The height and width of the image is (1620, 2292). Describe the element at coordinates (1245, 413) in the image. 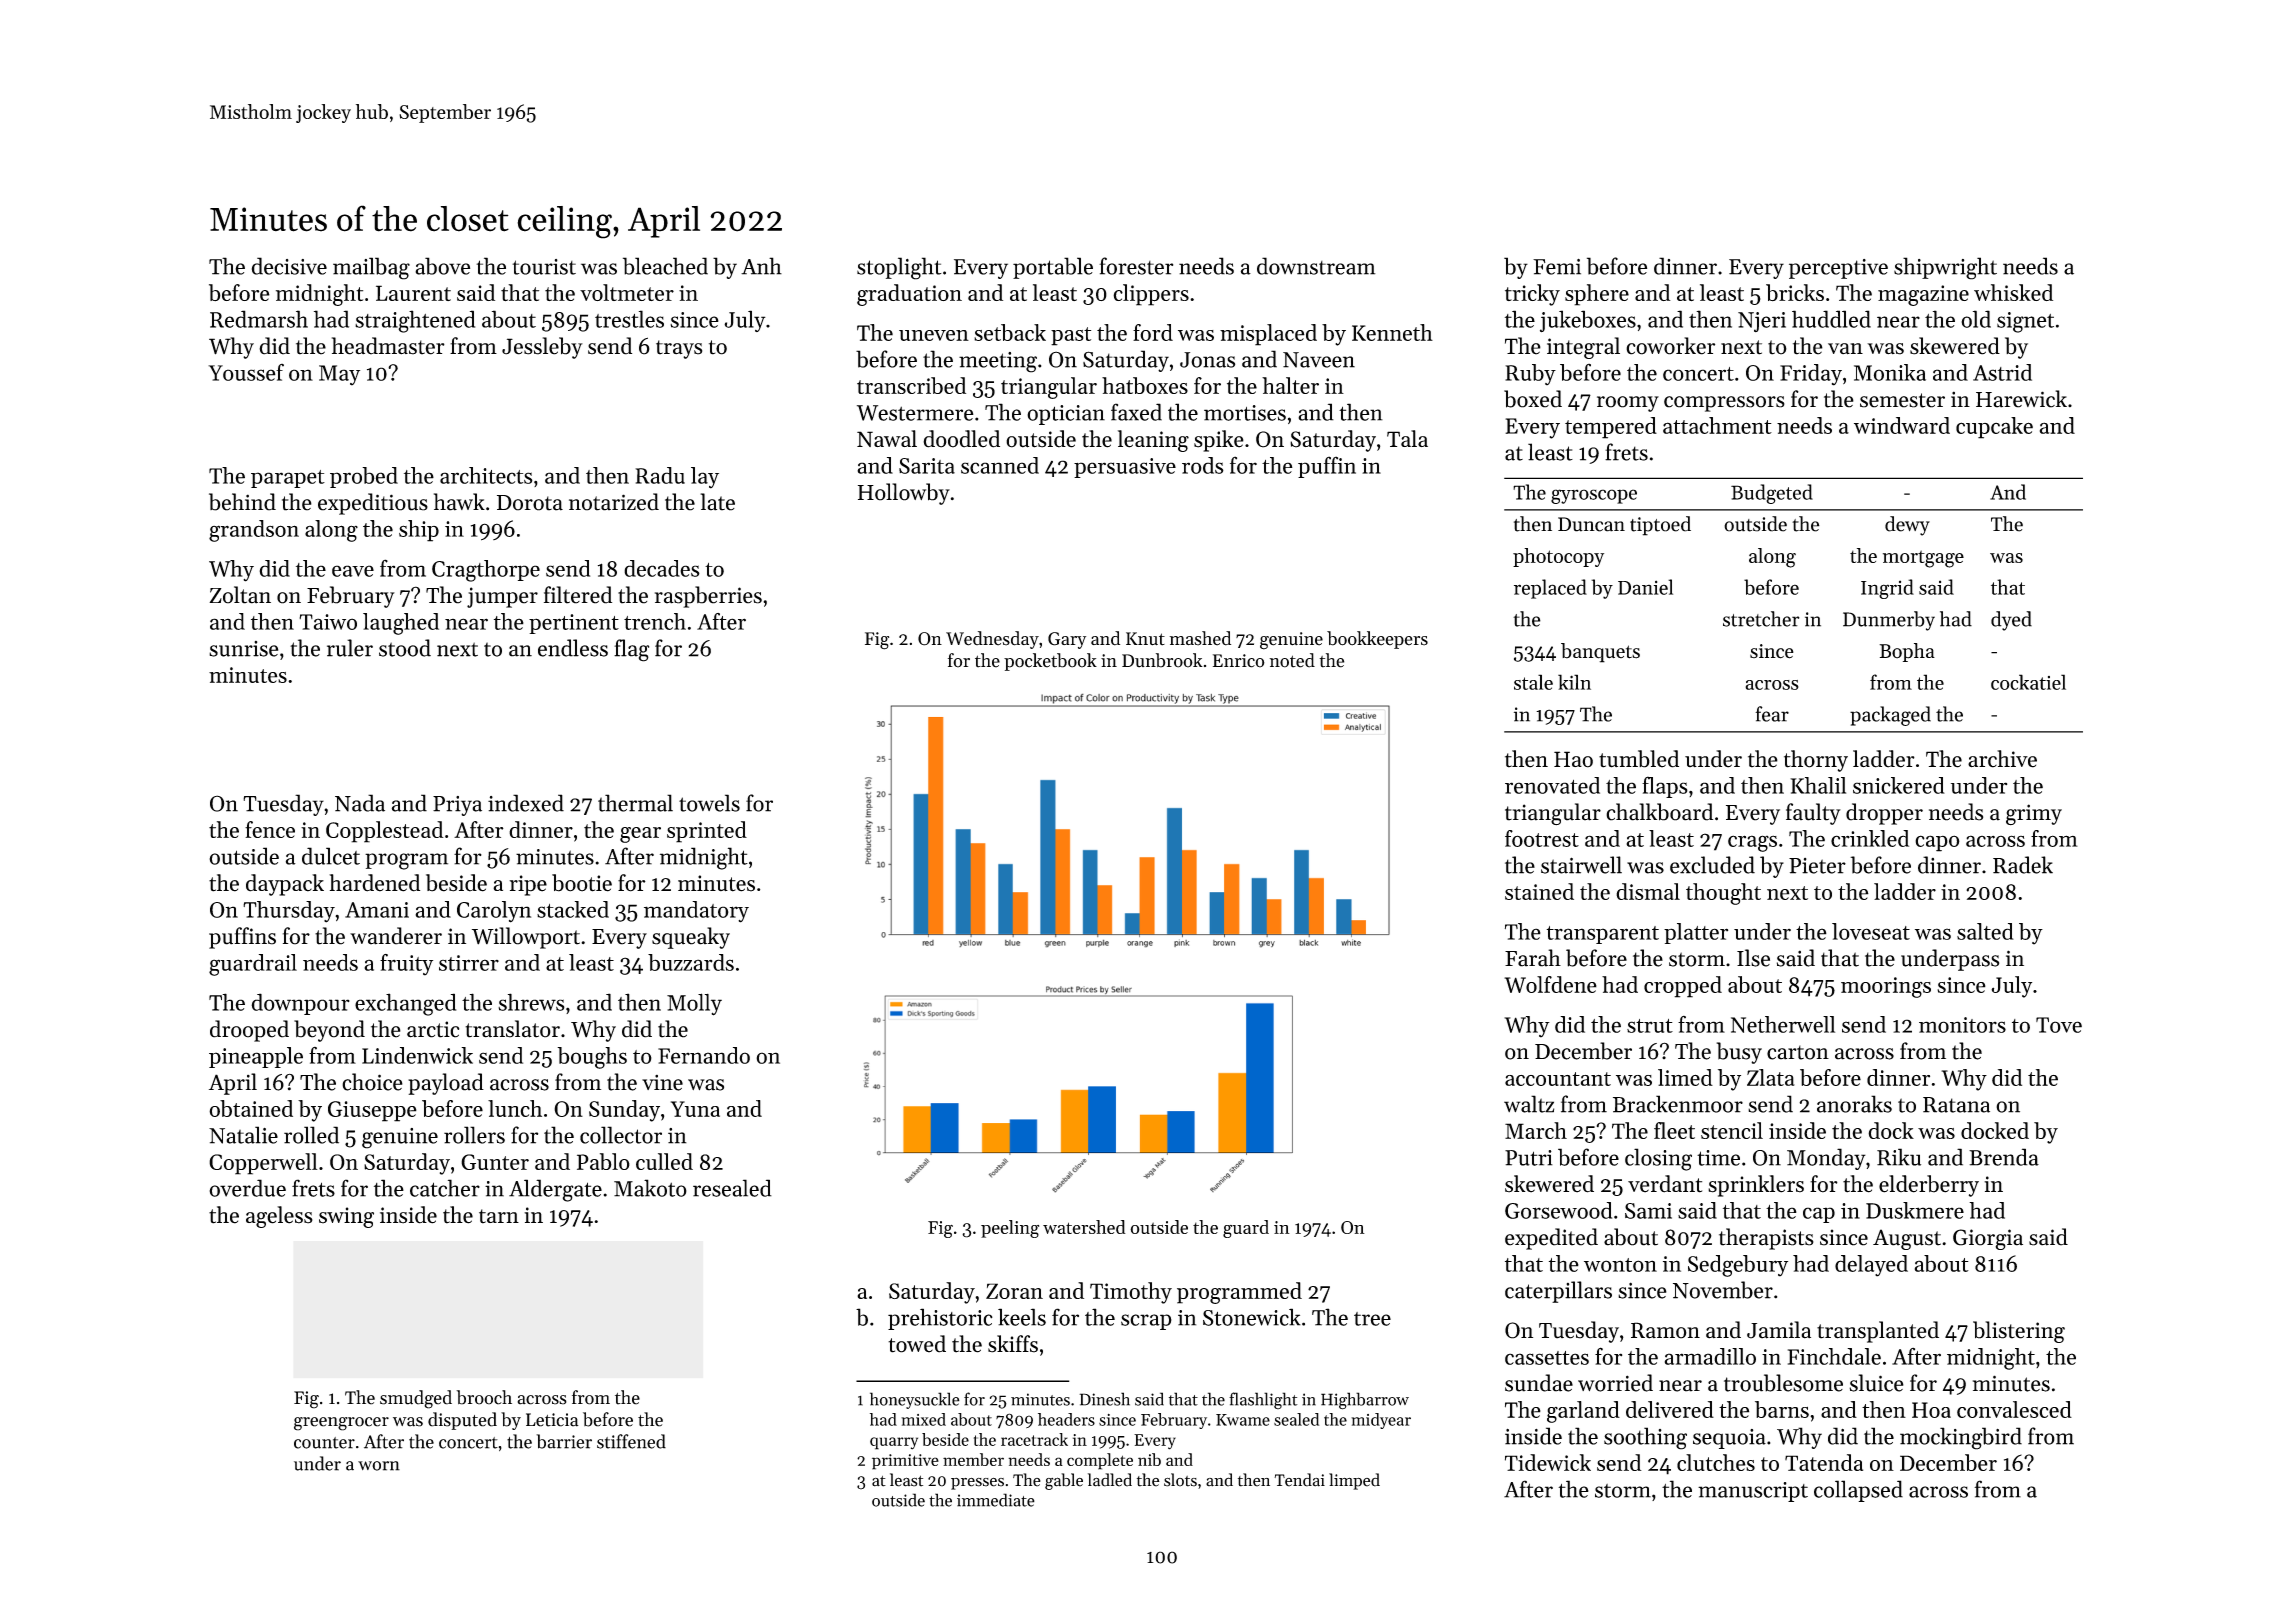

I see `mortises` at that location.
